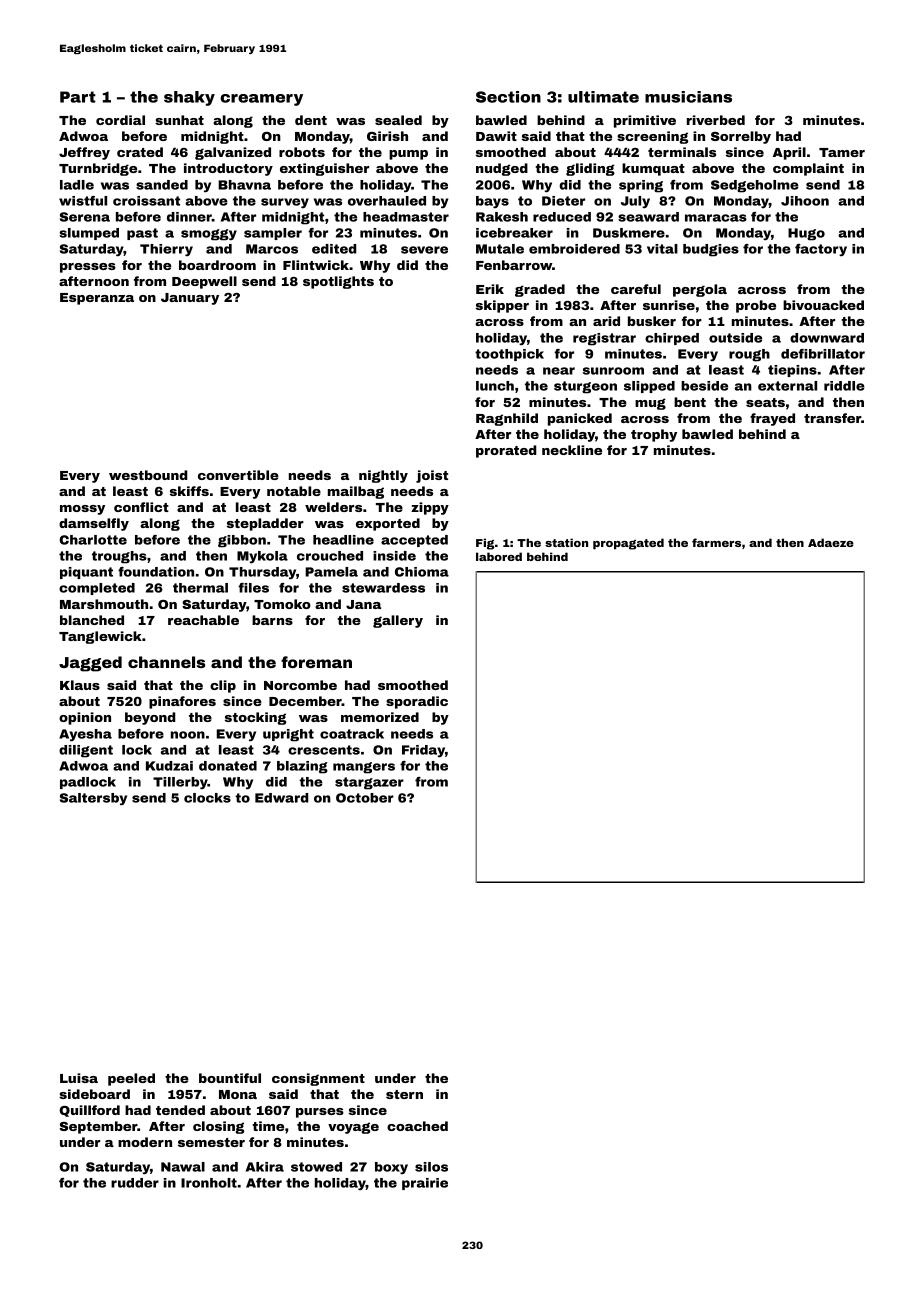 The width and height of the screenshot is (924, 1308). Describe the element at coordinates (90, 664) in the screenshot. I see `Jagged` at that location.
